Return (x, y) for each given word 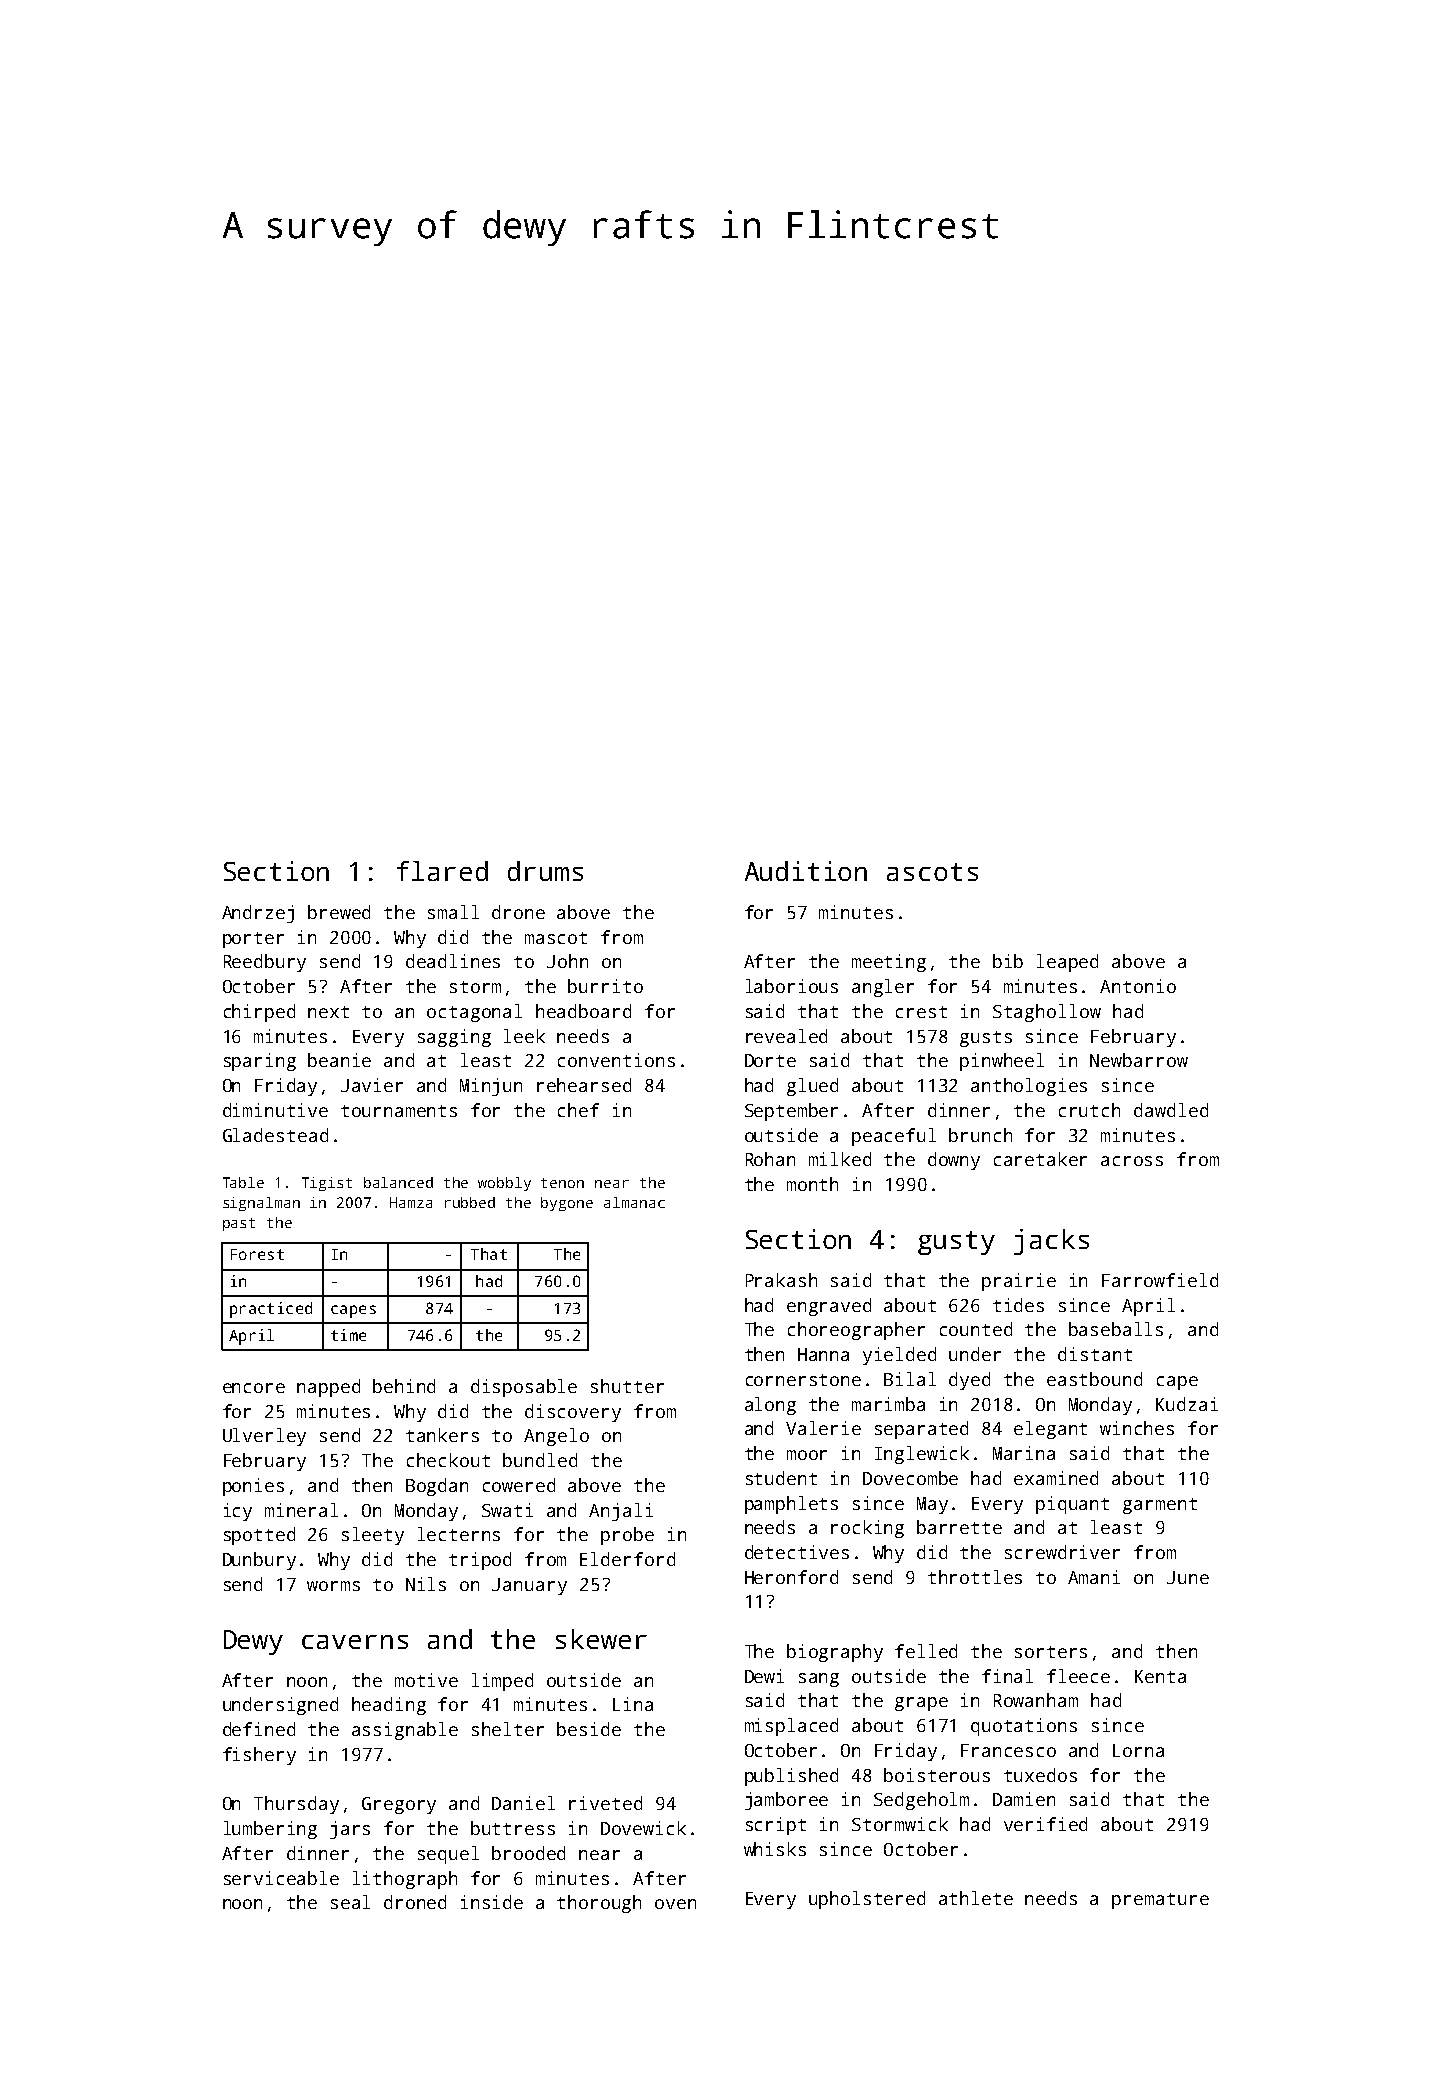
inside (492, 1902)
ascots (932, 872)
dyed (969, 1381)
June (1188, 1577)
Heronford (791, 1577)
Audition (806, 871)
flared (442, 871)
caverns (355, 1642)
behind (404, 1386)
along (770, 1406)
